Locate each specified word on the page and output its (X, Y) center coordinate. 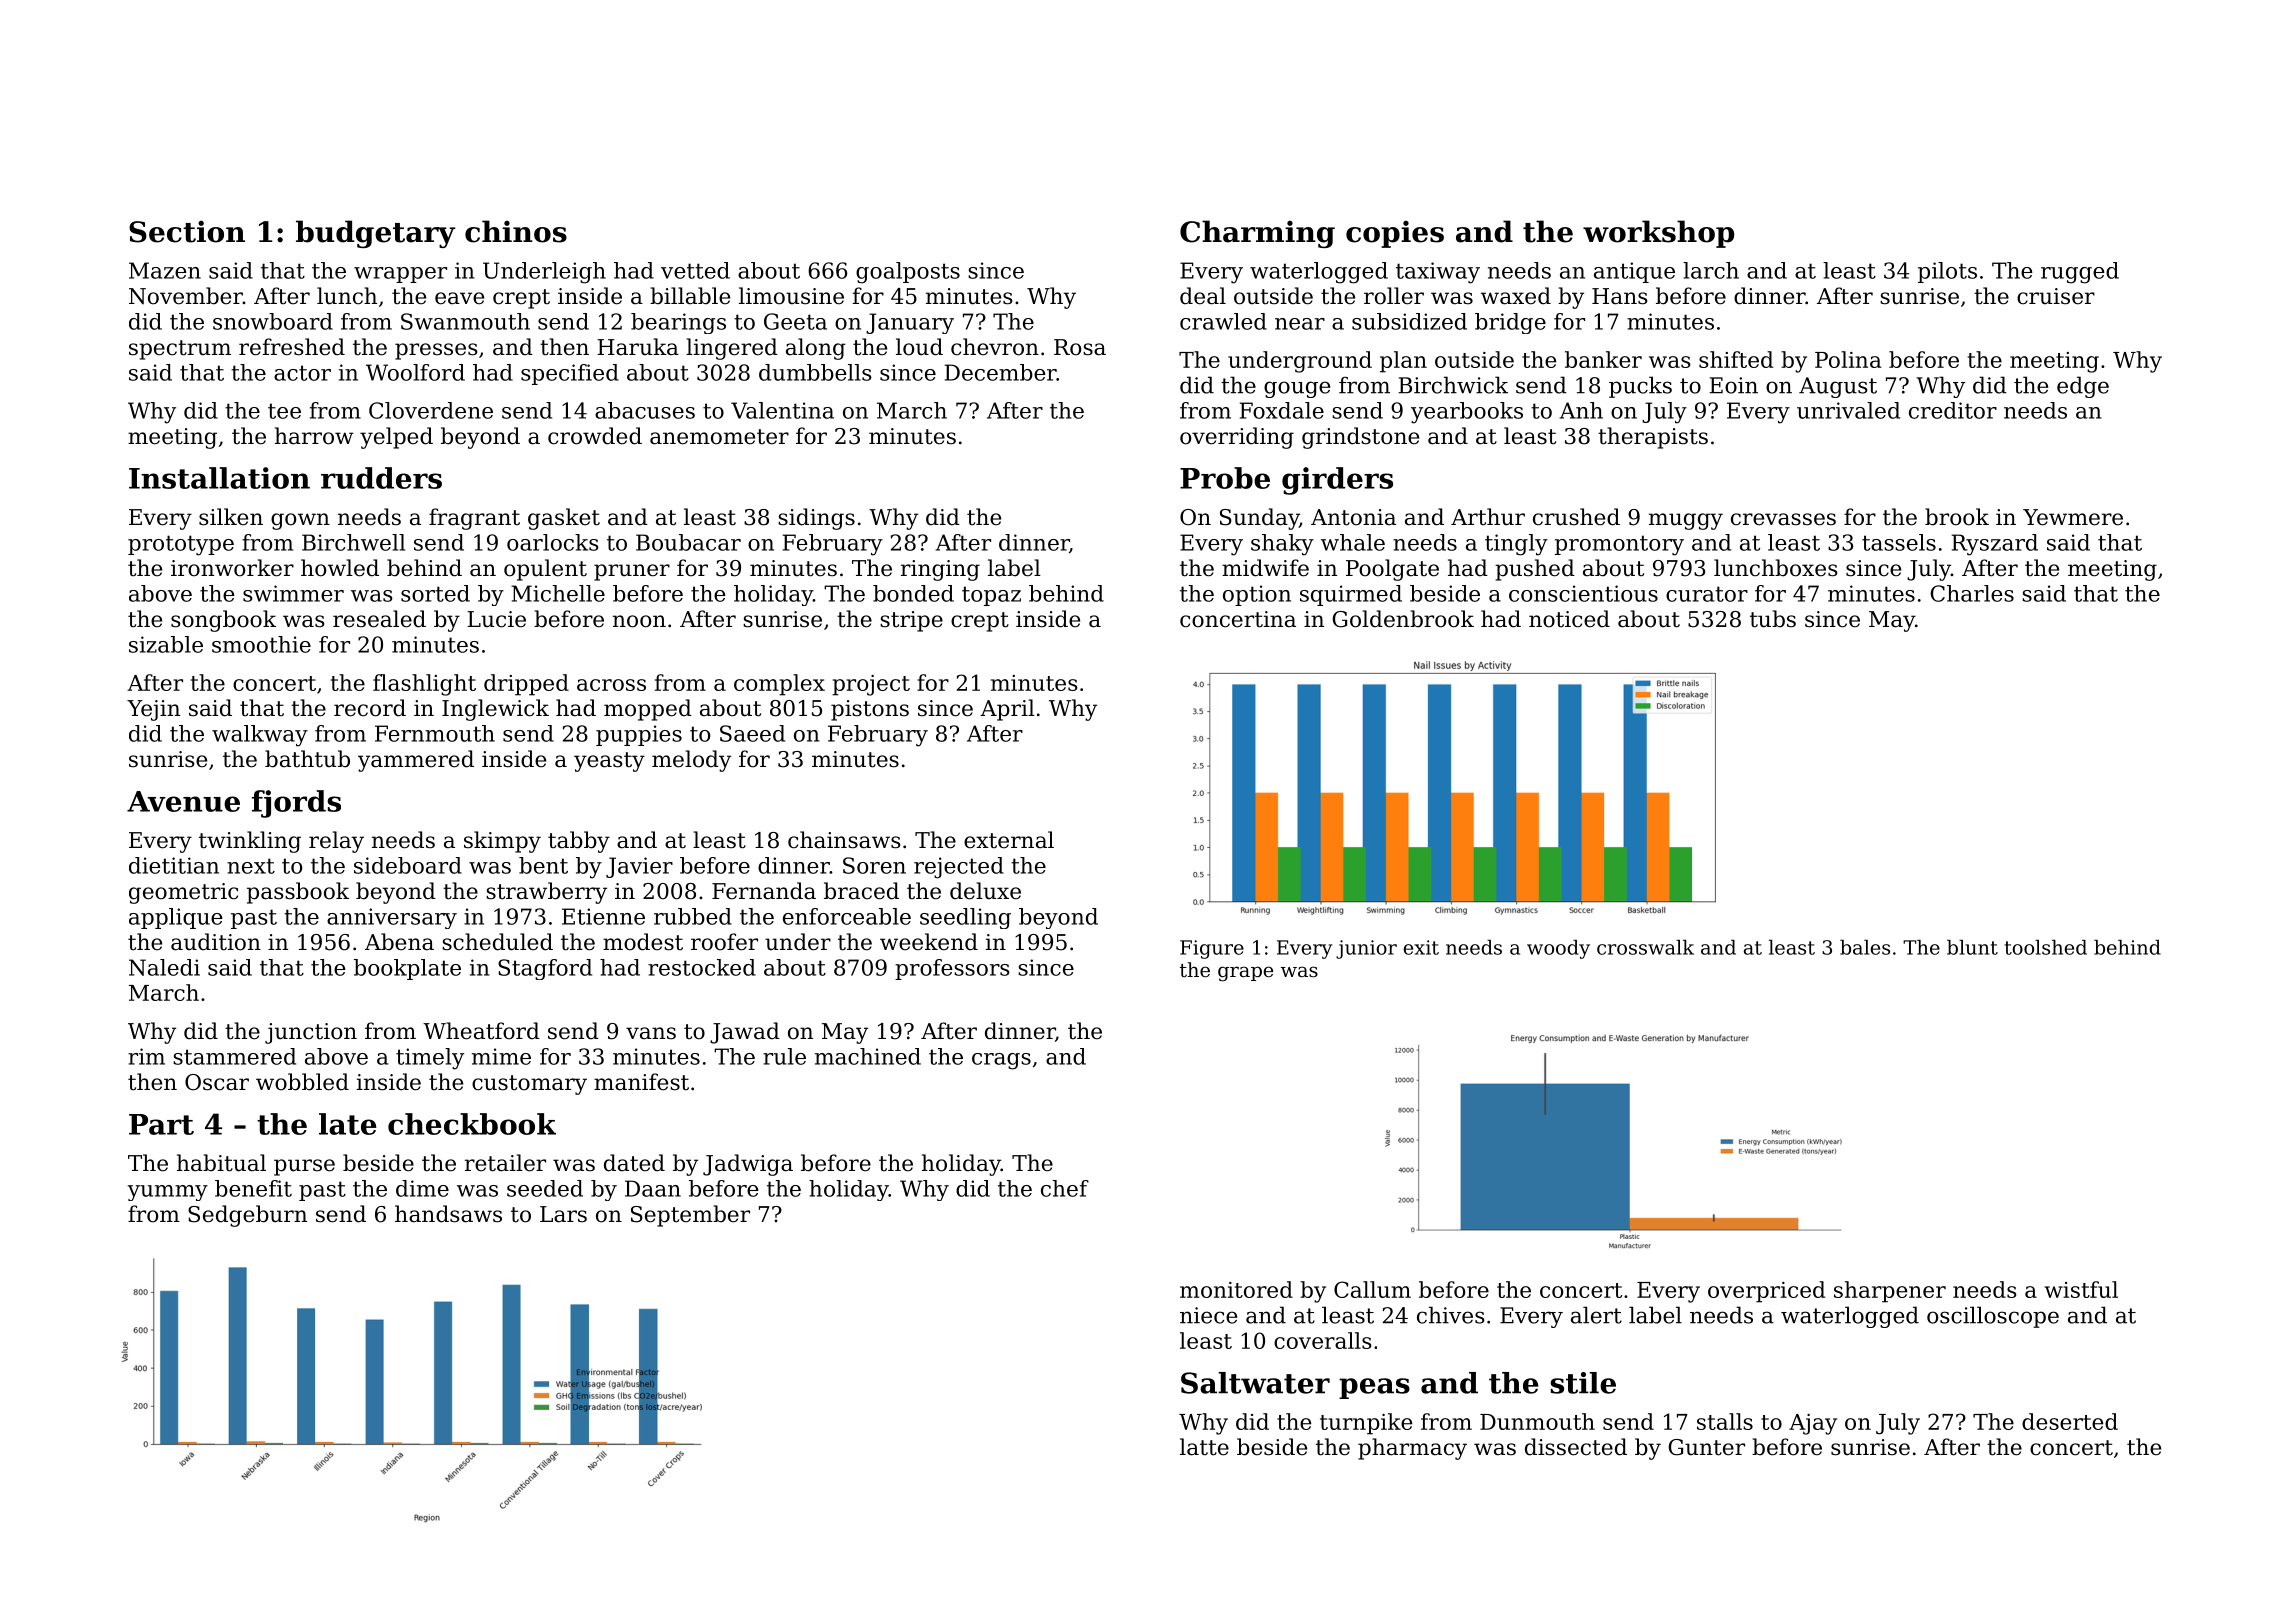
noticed (1569, 619)
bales (1865, 947)
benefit (253, 1188)
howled (340, 568)
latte (1204, 1447)
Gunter (1706, 1447)
